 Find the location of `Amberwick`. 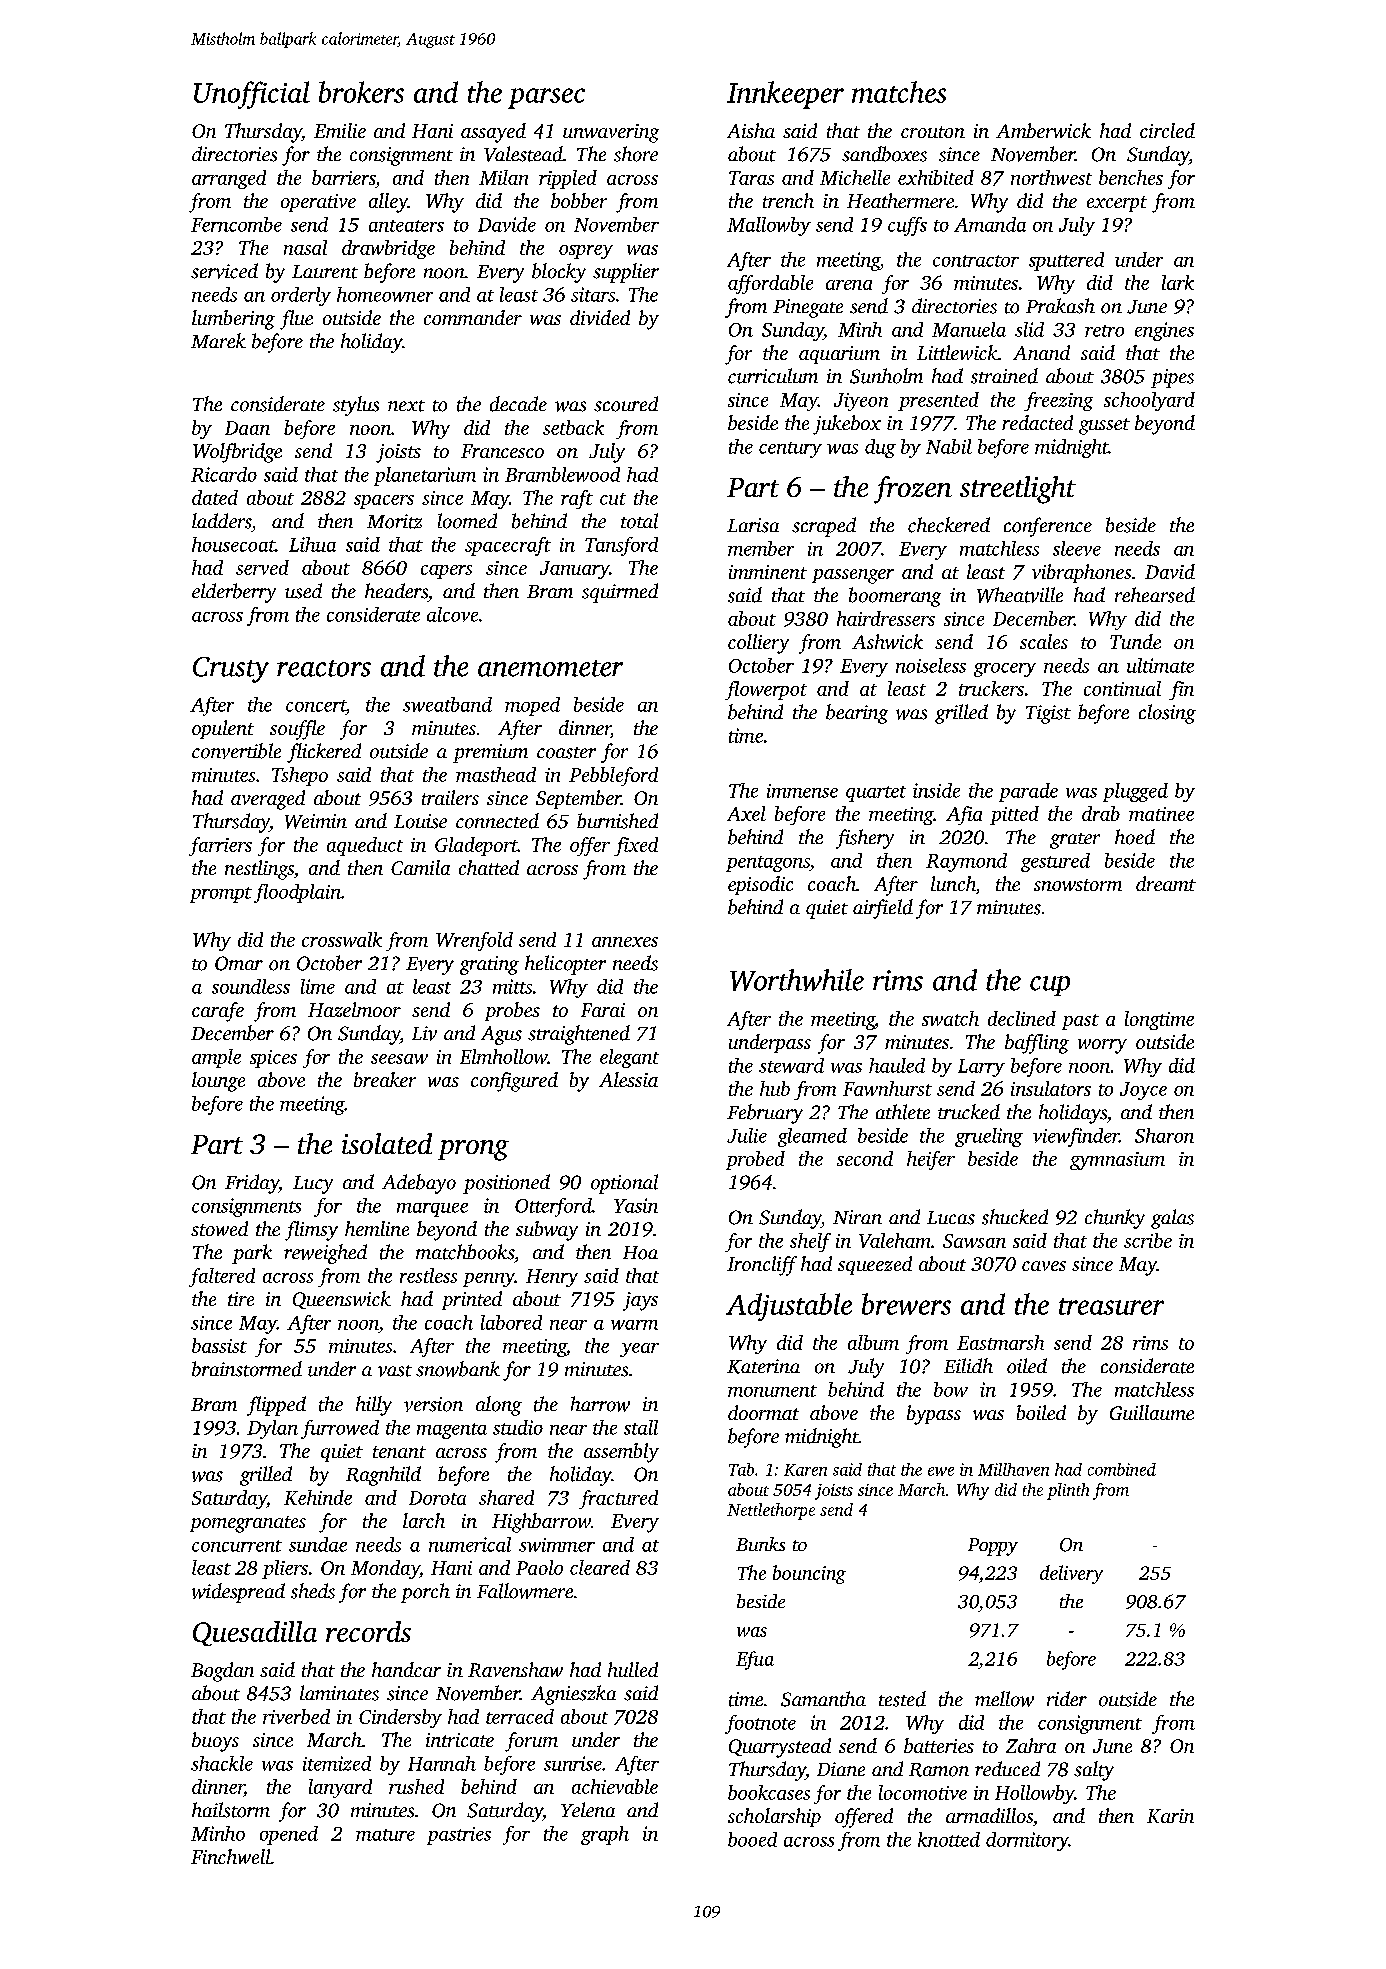

Amberwick is located at coordinates (1043, 130).
